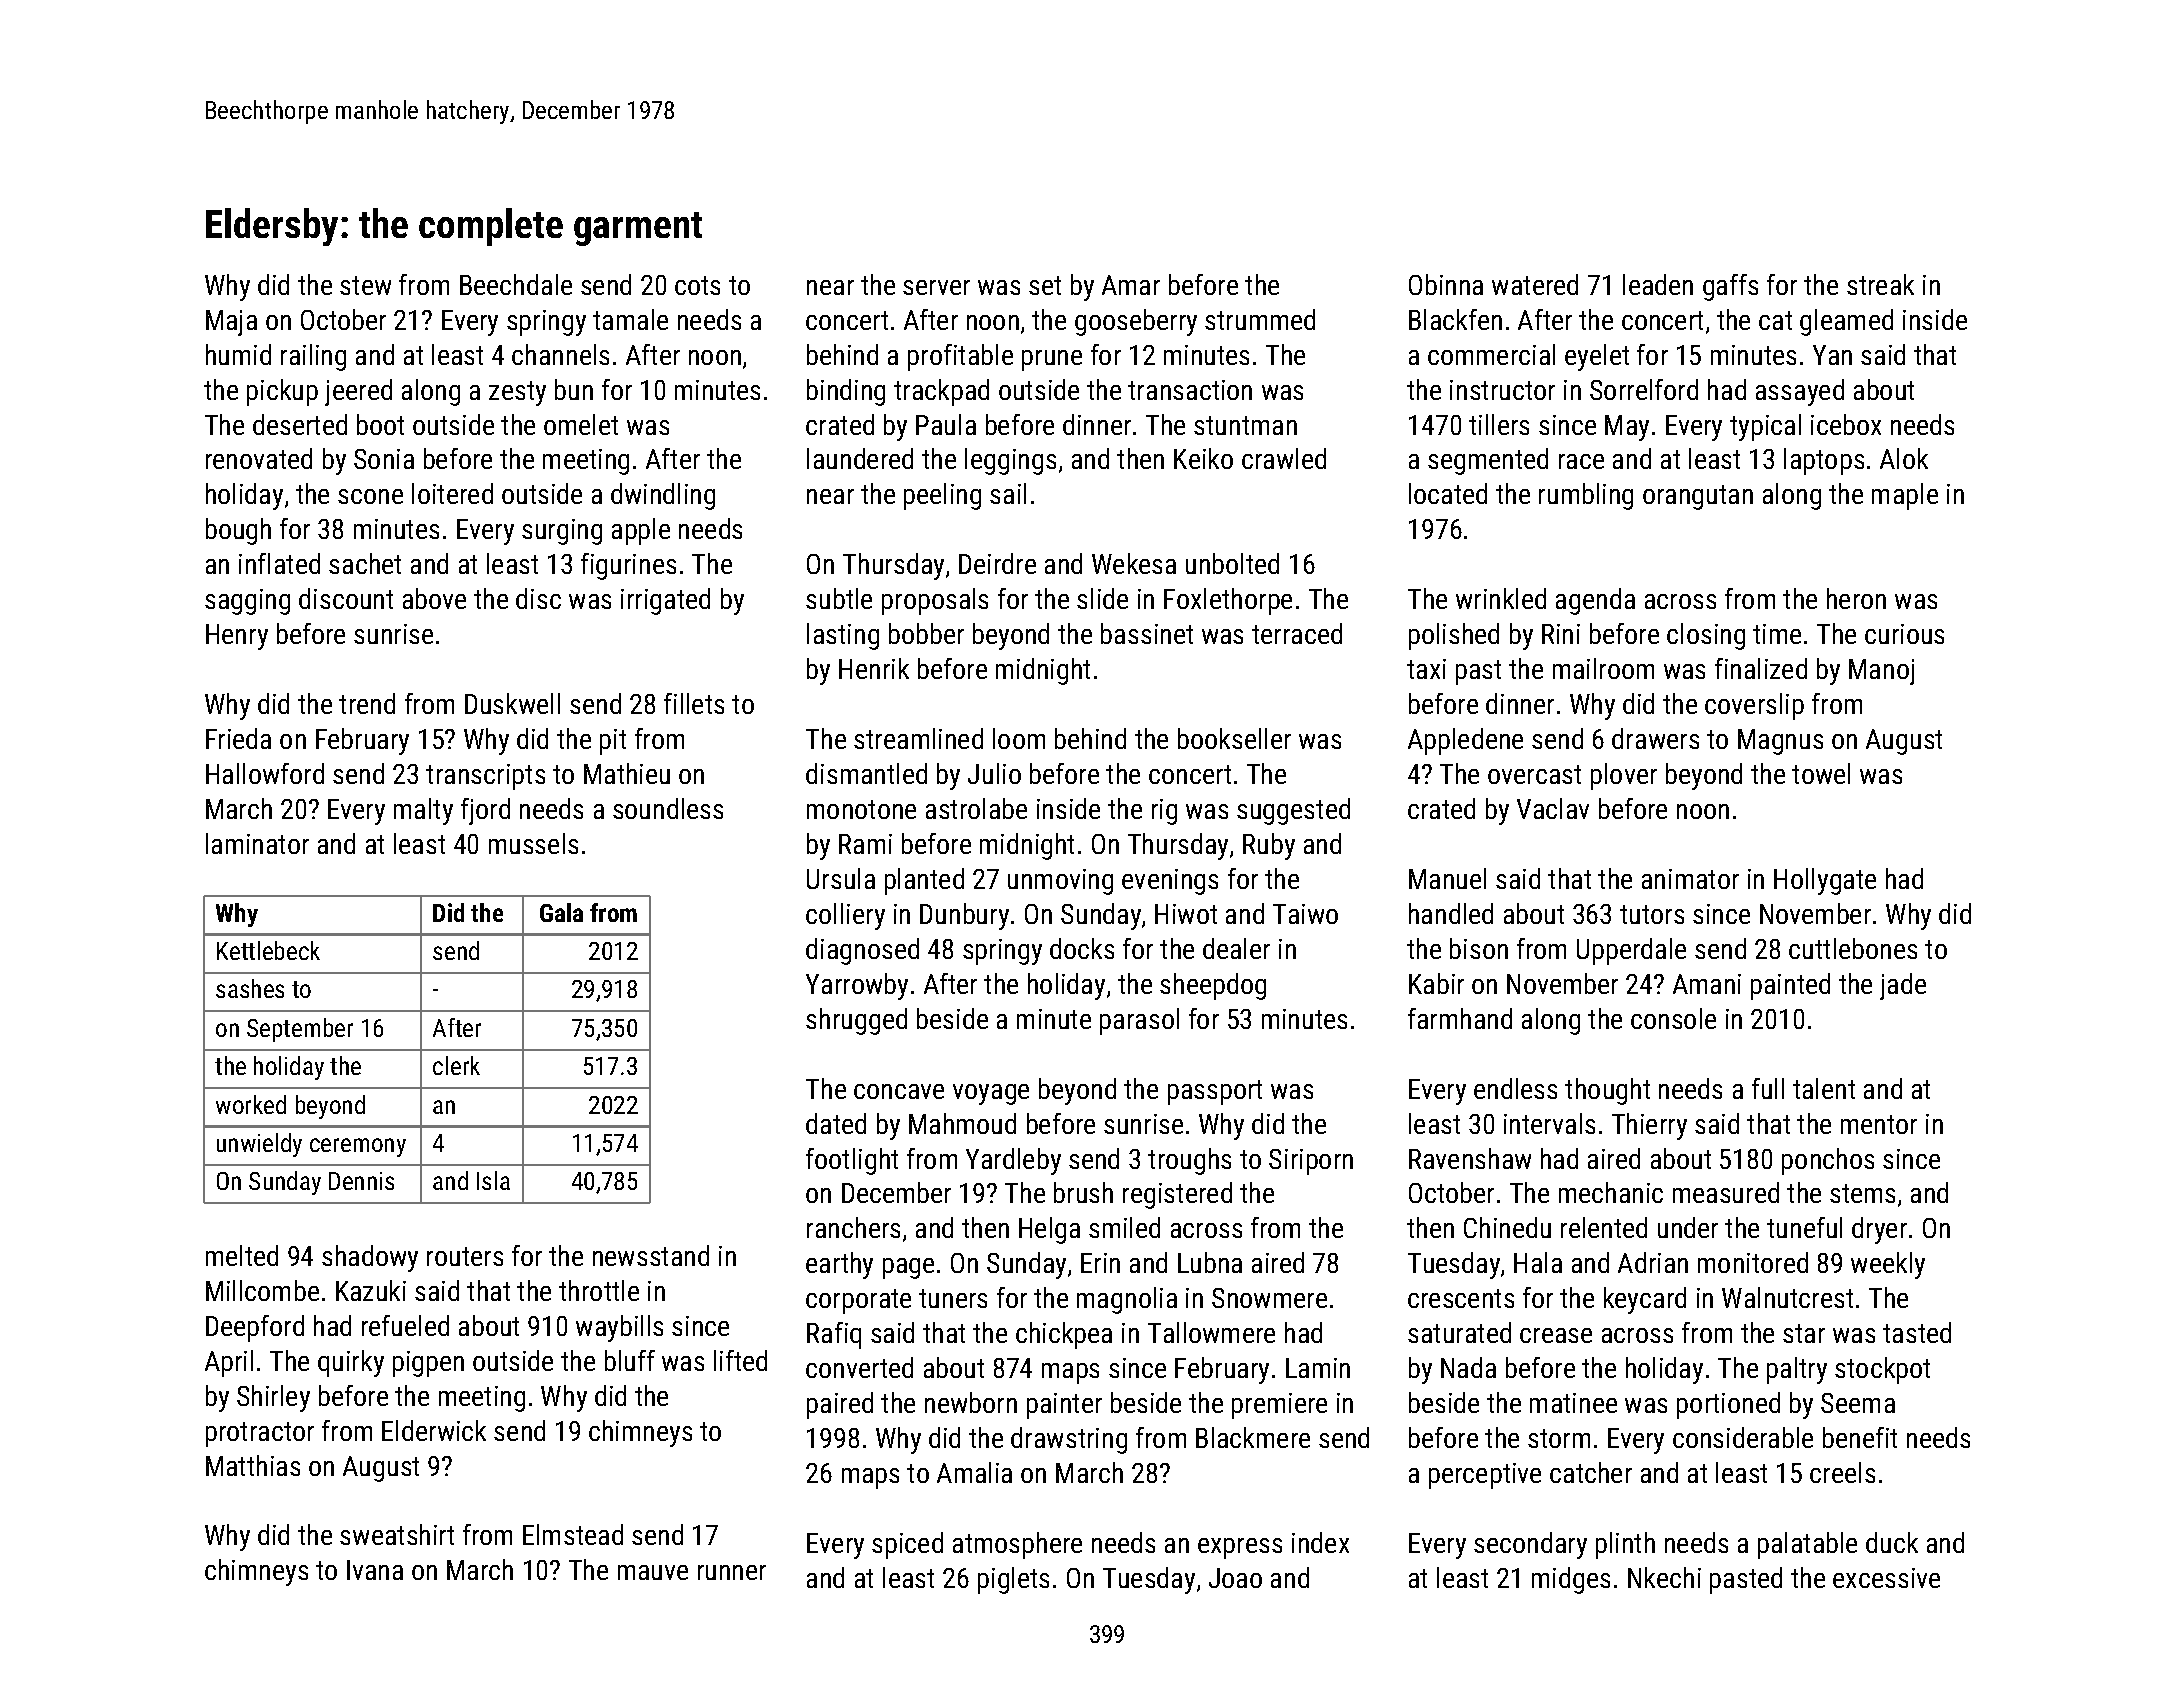  I want to click on cots, so click(697, 285).
